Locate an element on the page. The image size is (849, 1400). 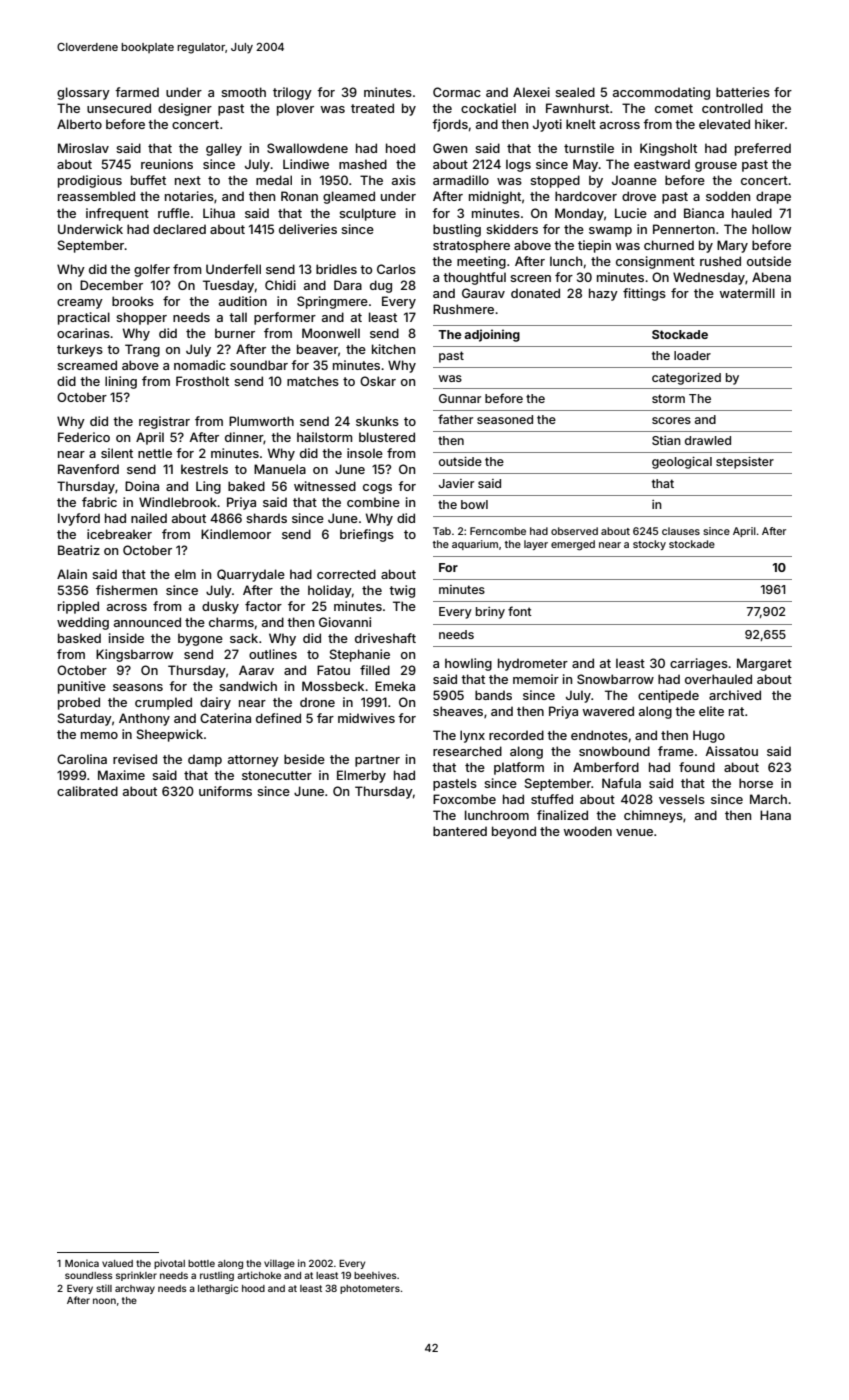
bantered is located at coordinates (460, 831).
